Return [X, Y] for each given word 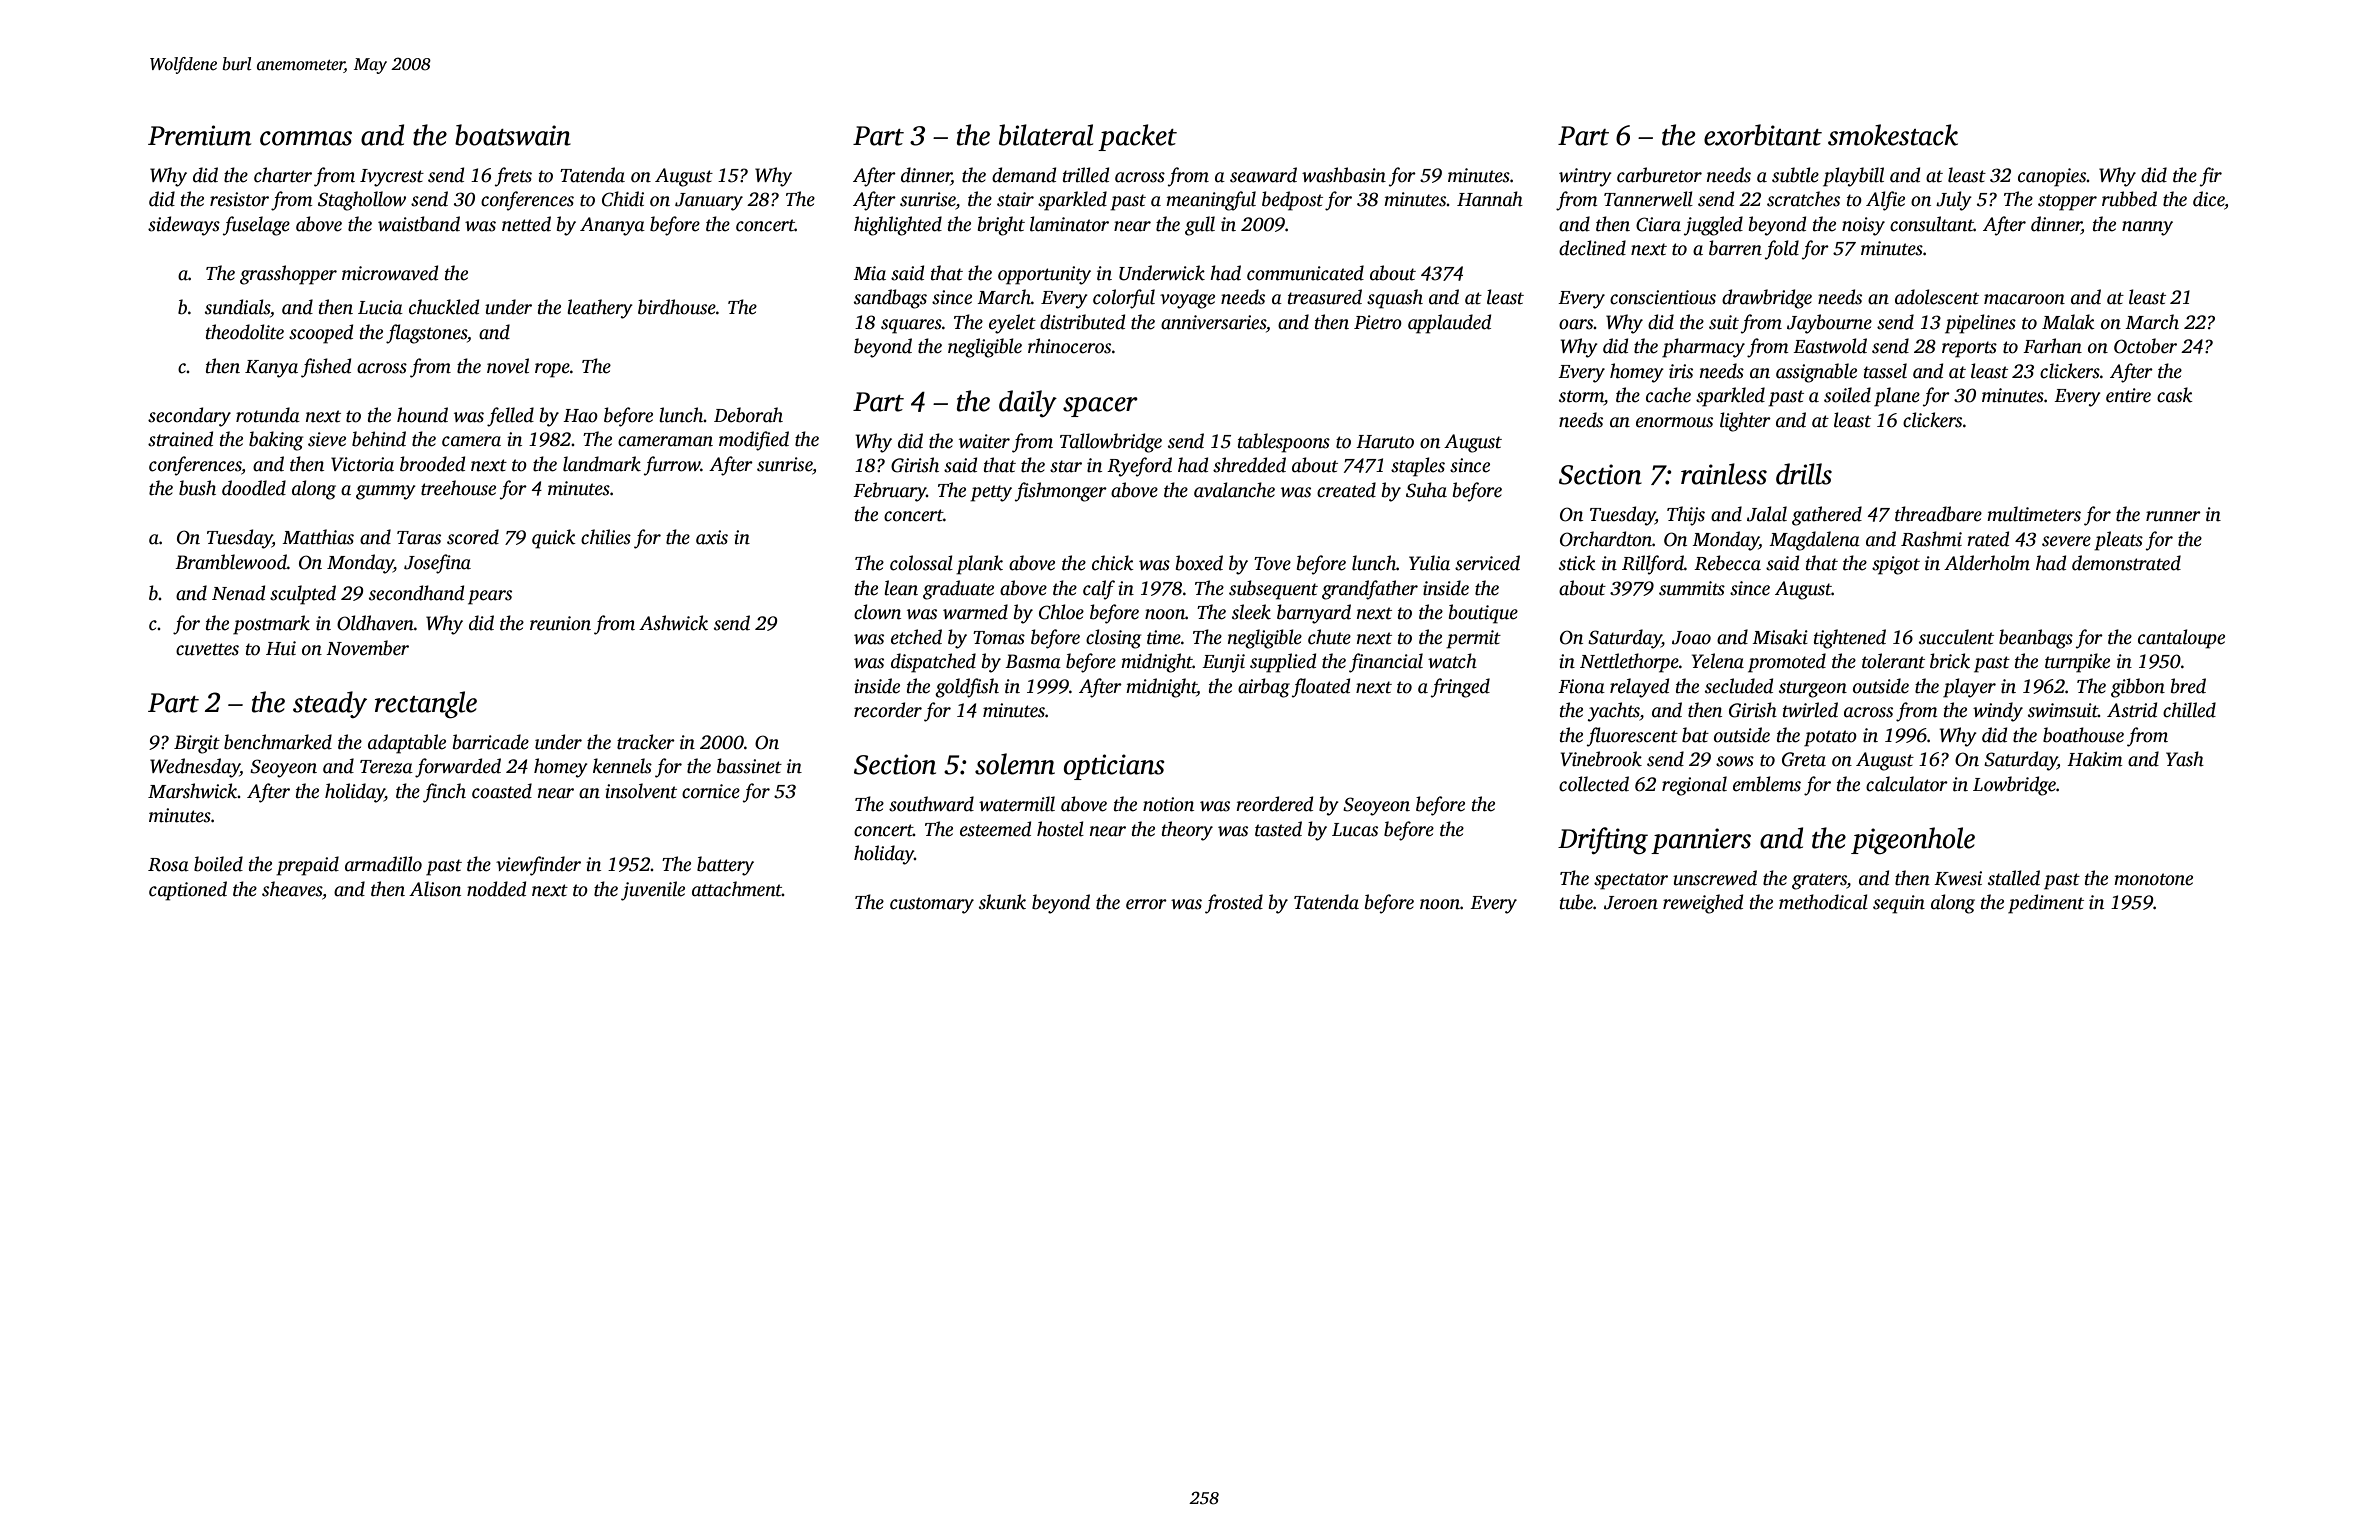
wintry [1585, 177]
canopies [2052, 177]
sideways [184, 226]
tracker [646, 742]
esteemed [995, 829]
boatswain [513, 135]
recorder [888, 710]
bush [197, 488]
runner [2173, 516]
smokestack [1893, 135]
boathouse [2083, 735]
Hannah [1490, 199]
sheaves [292, 889]
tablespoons [1284, 443]
